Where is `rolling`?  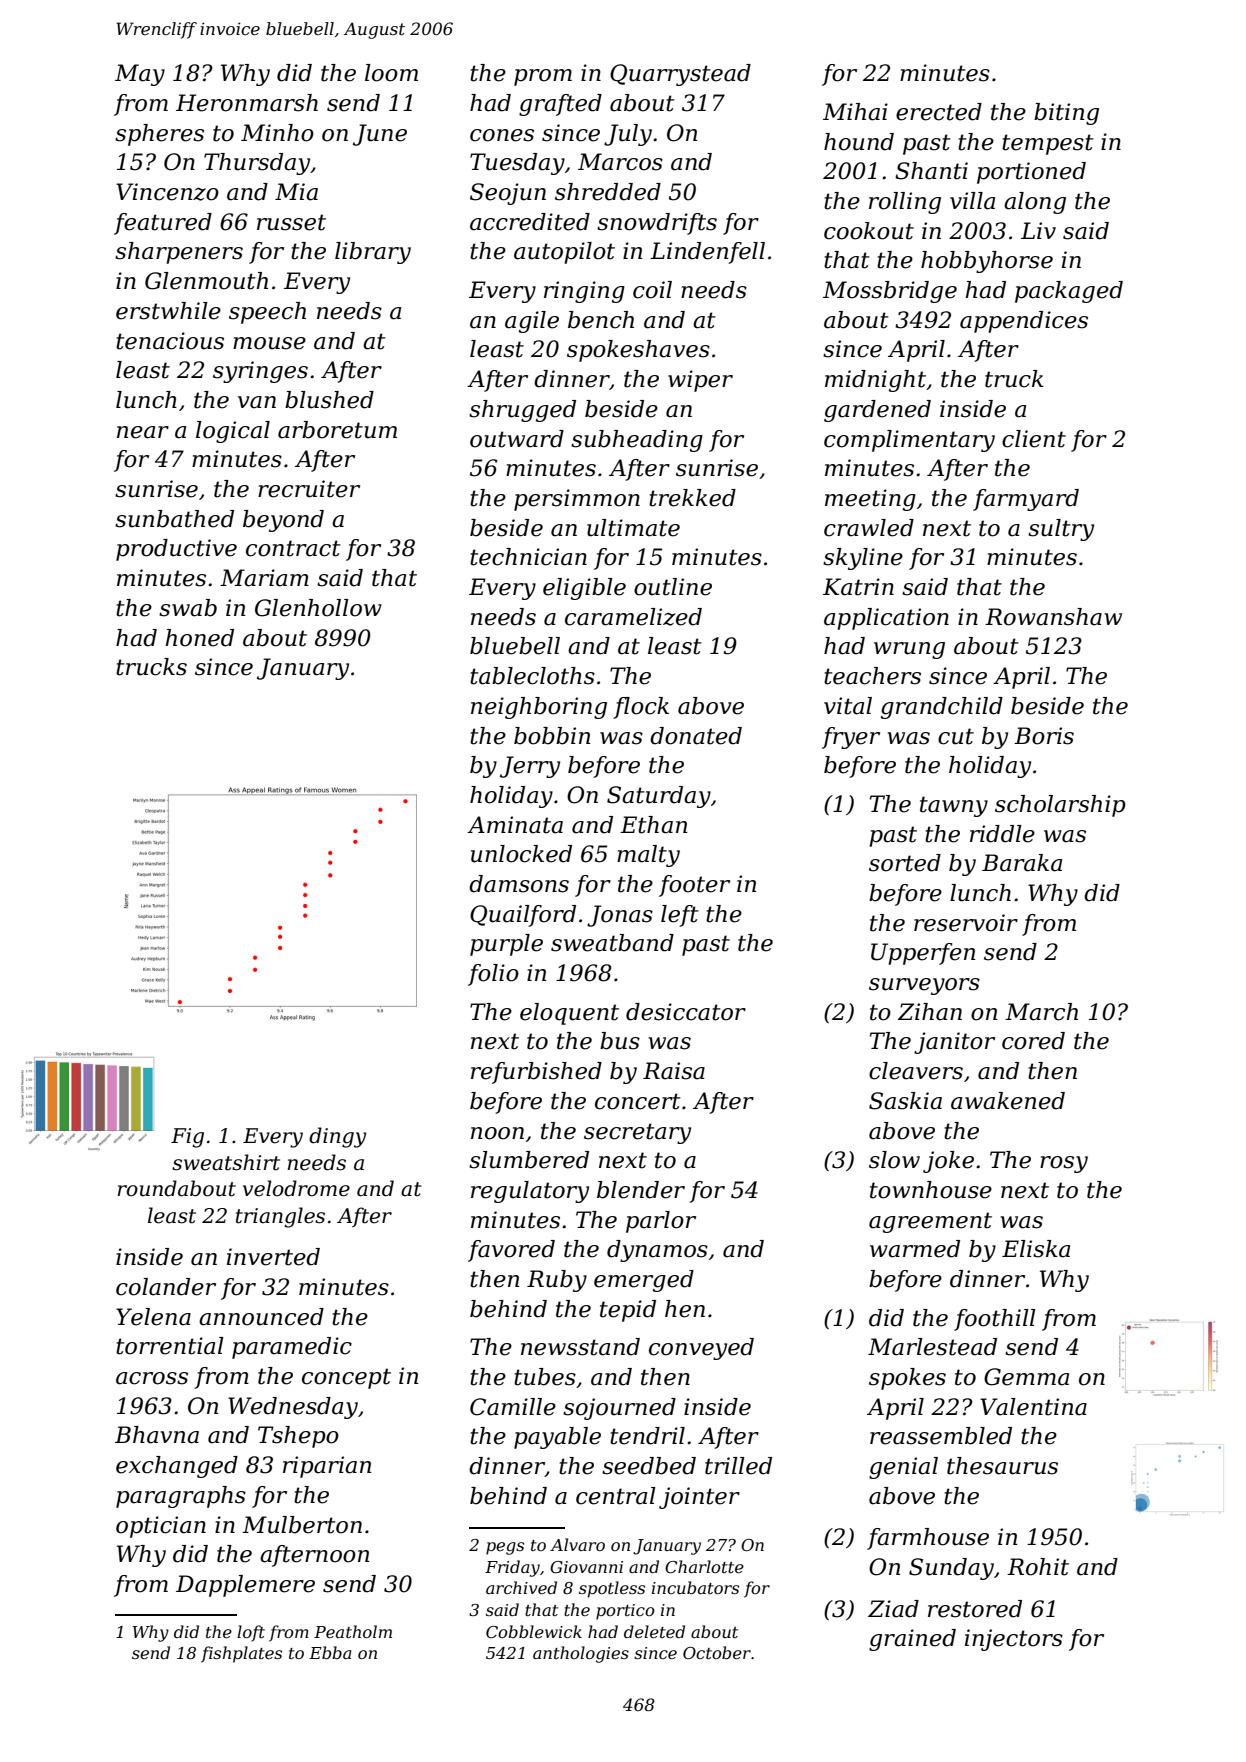 rolling is located at coordinates (905, 203).
